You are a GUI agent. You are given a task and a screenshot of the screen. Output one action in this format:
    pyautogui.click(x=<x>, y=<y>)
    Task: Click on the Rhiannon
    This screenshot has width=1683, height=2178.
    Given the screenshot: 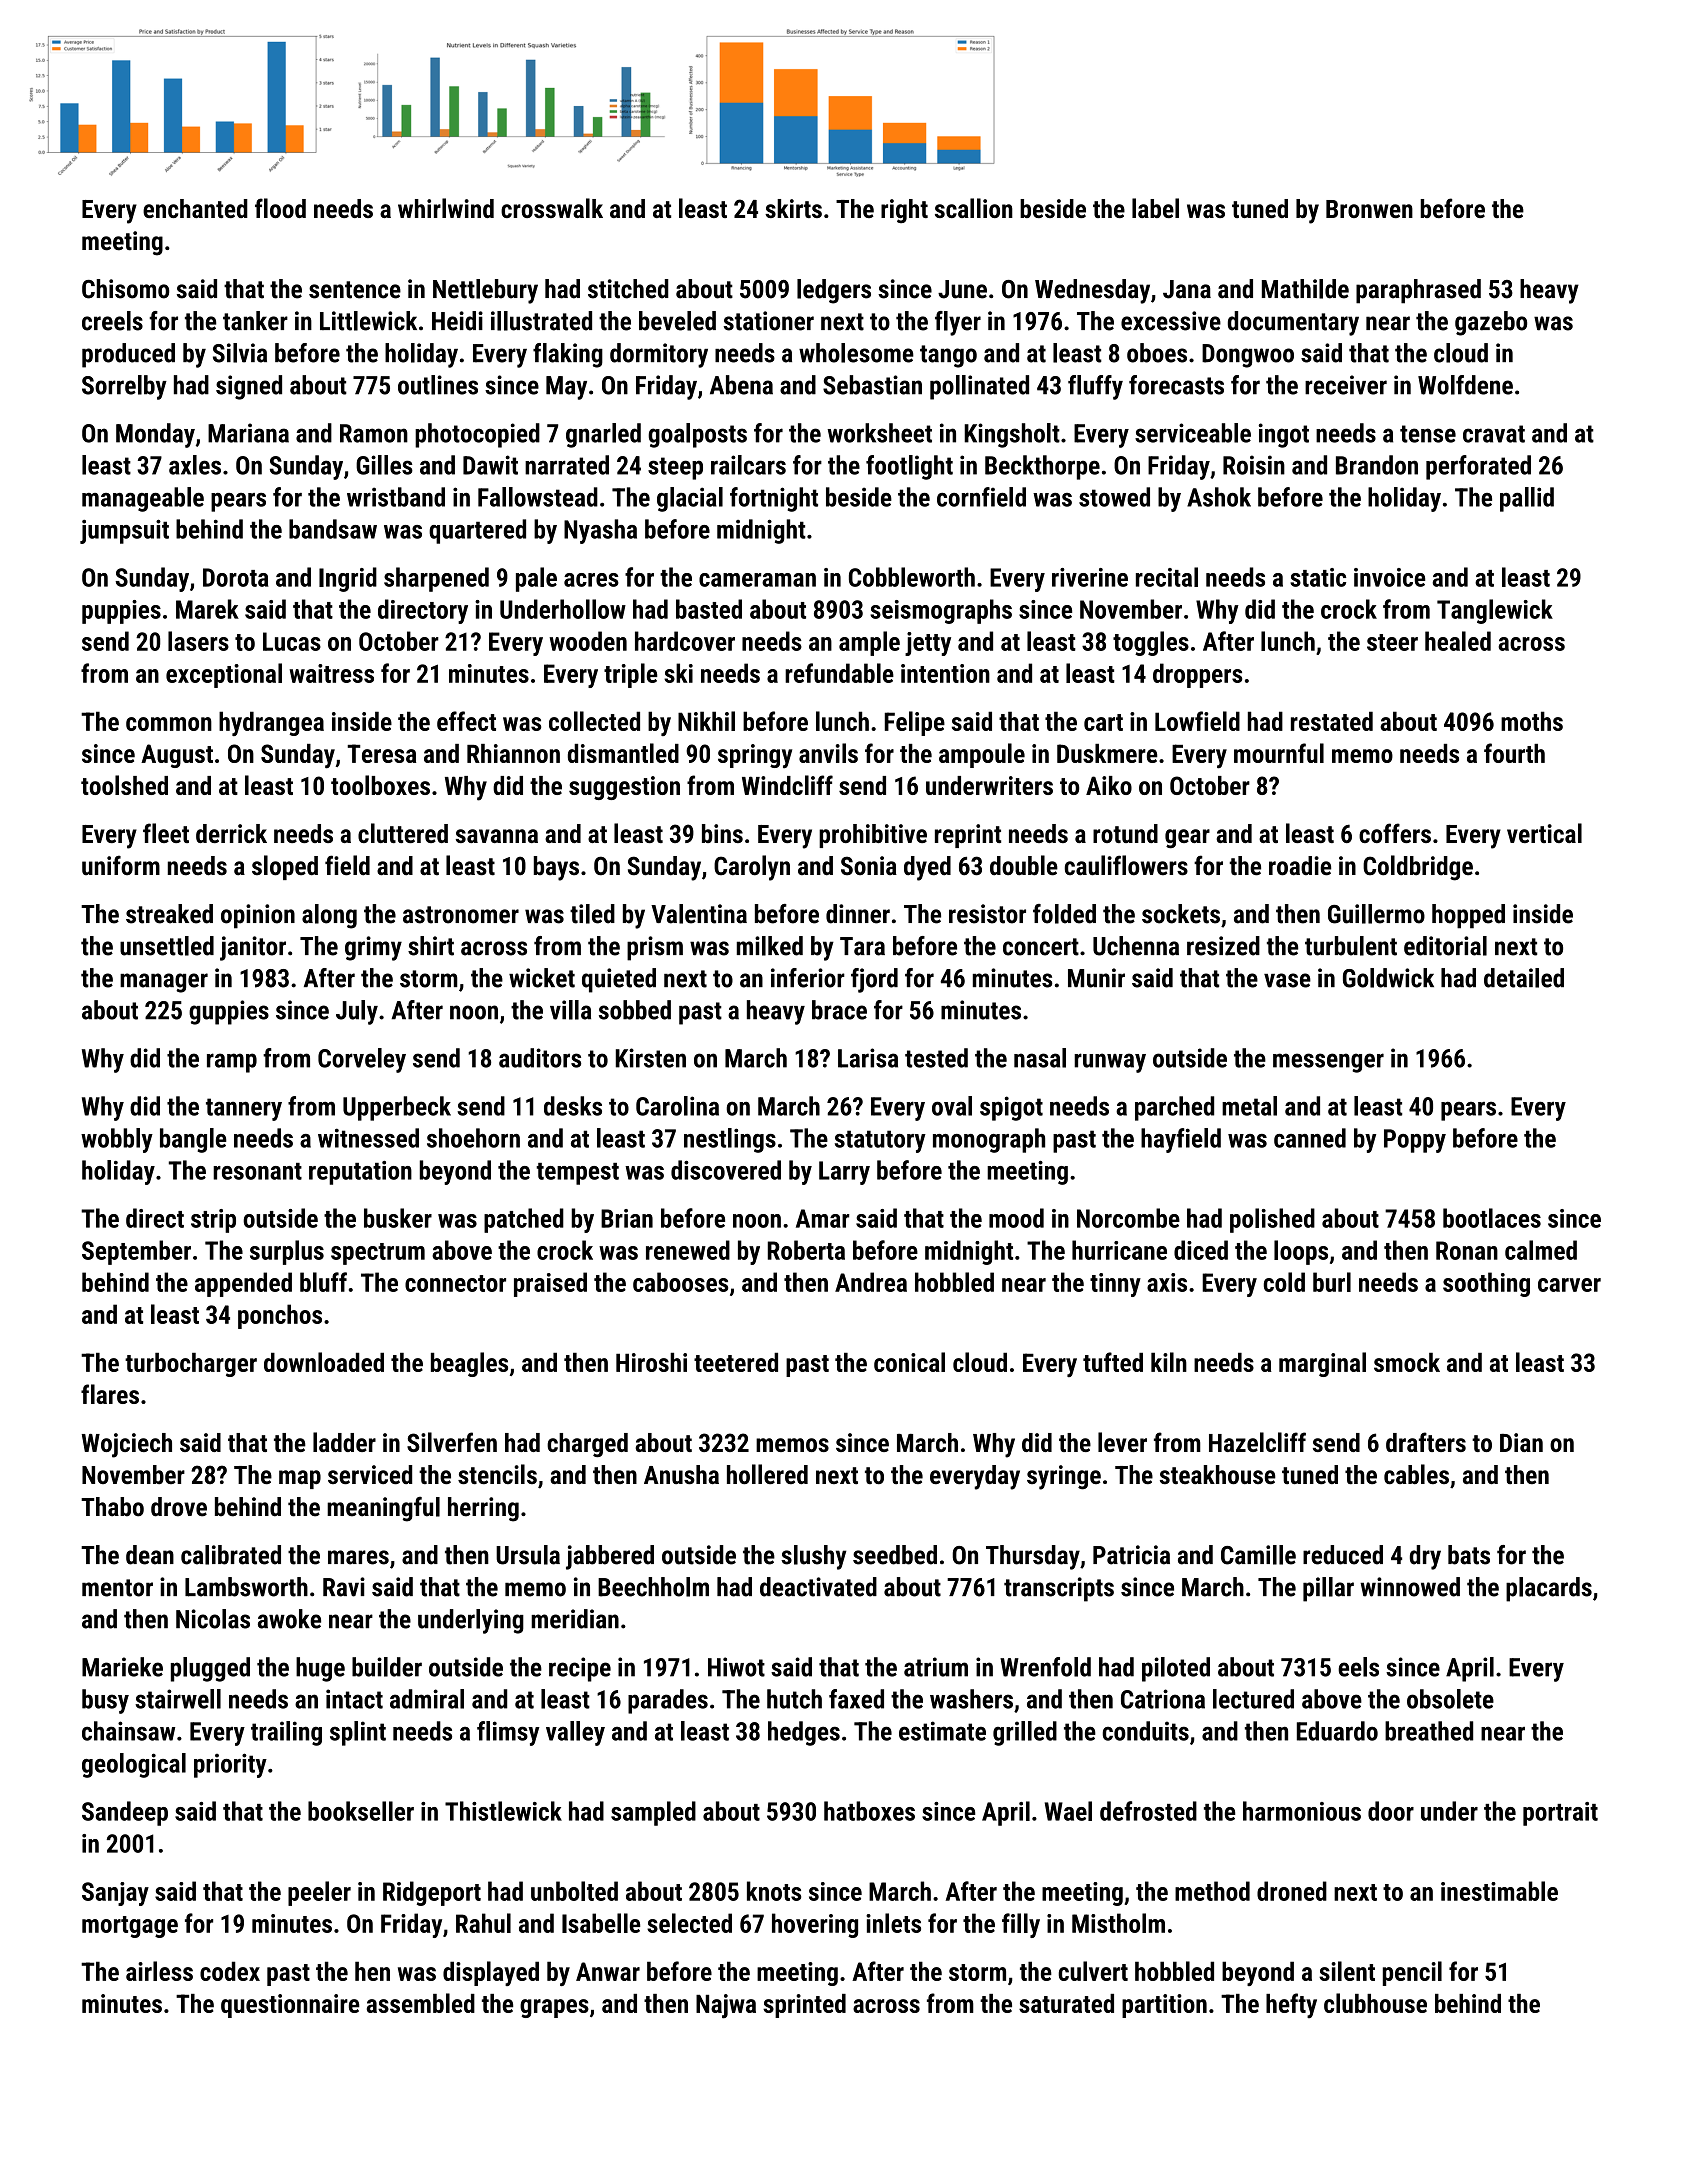 What is the action you would take?
    pyautogui.click(x=513, y=753)
